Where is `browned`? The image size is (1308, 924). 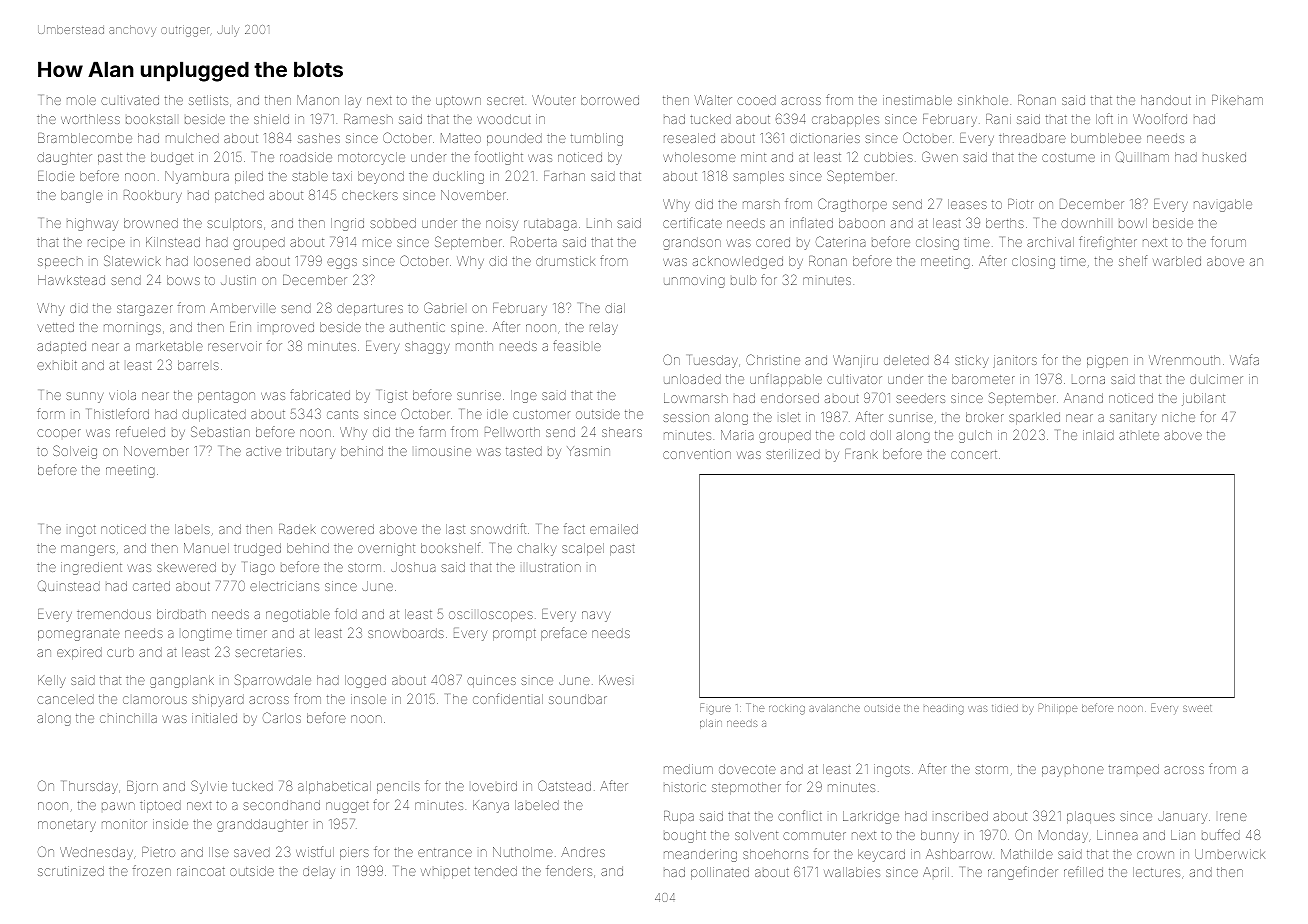 browned is located at coordinates (151, 223).
